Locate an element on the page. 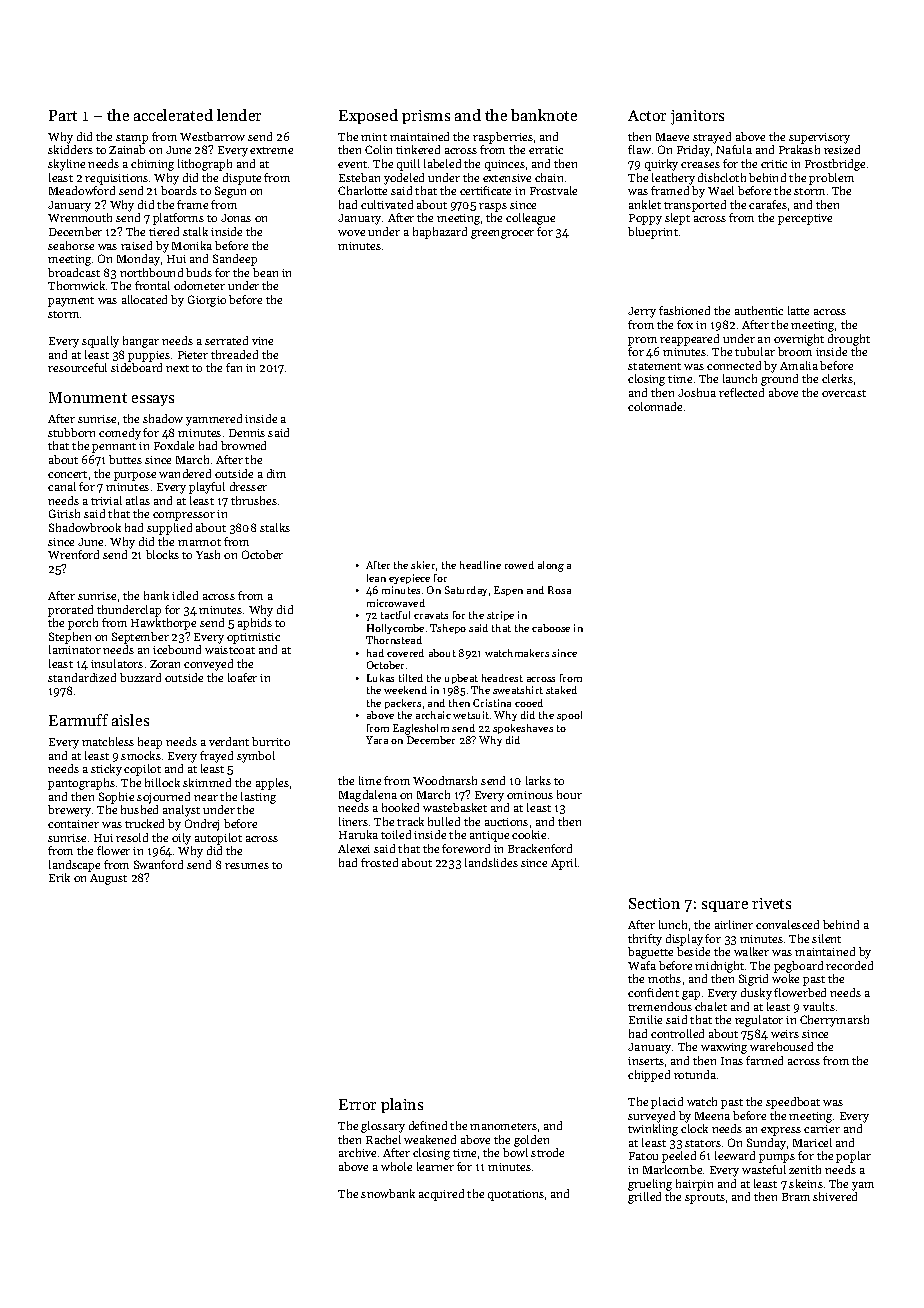  supervisory is located at coordinates (819, 138).
